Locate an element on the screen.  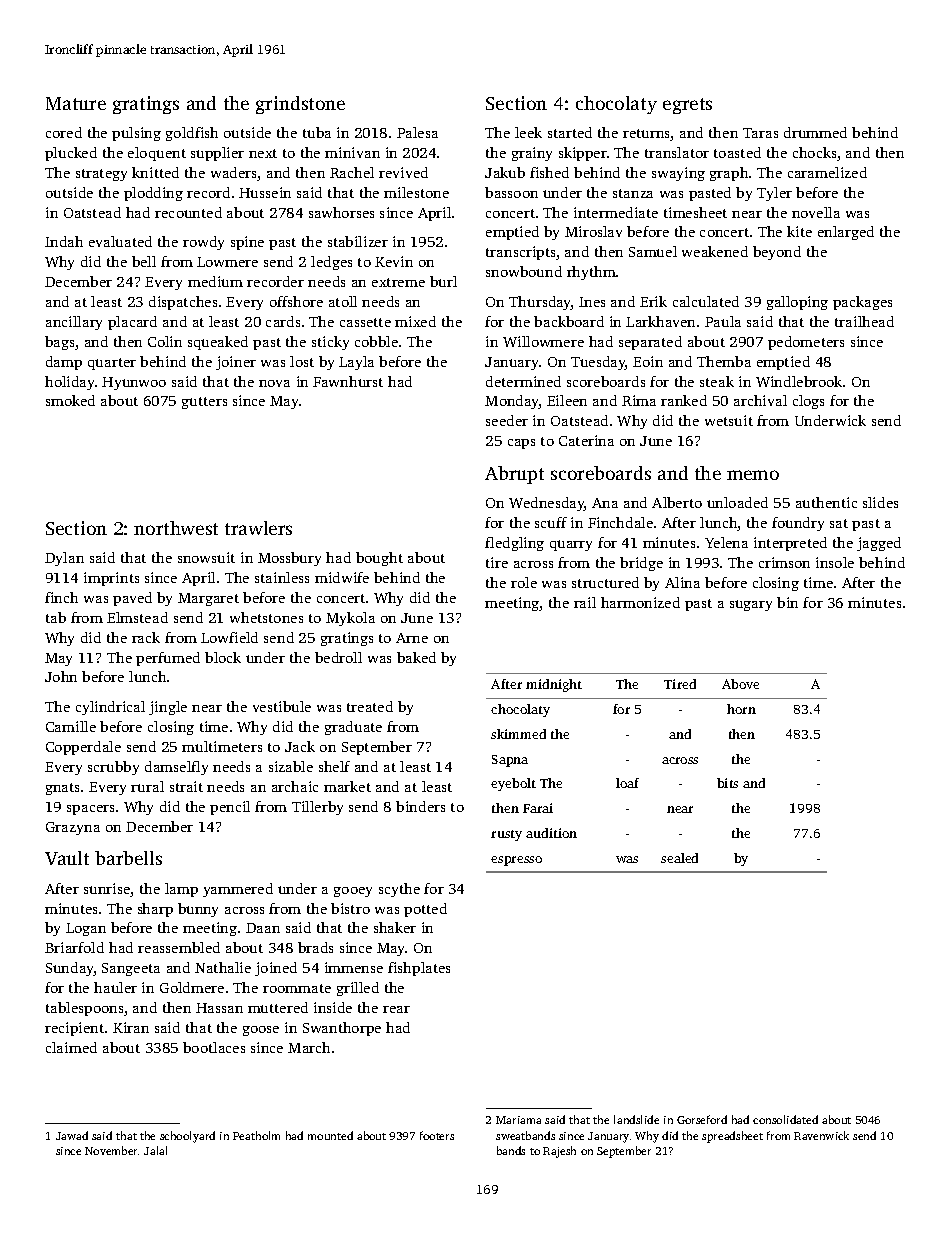
leek is located at coordinates (528, 132).
